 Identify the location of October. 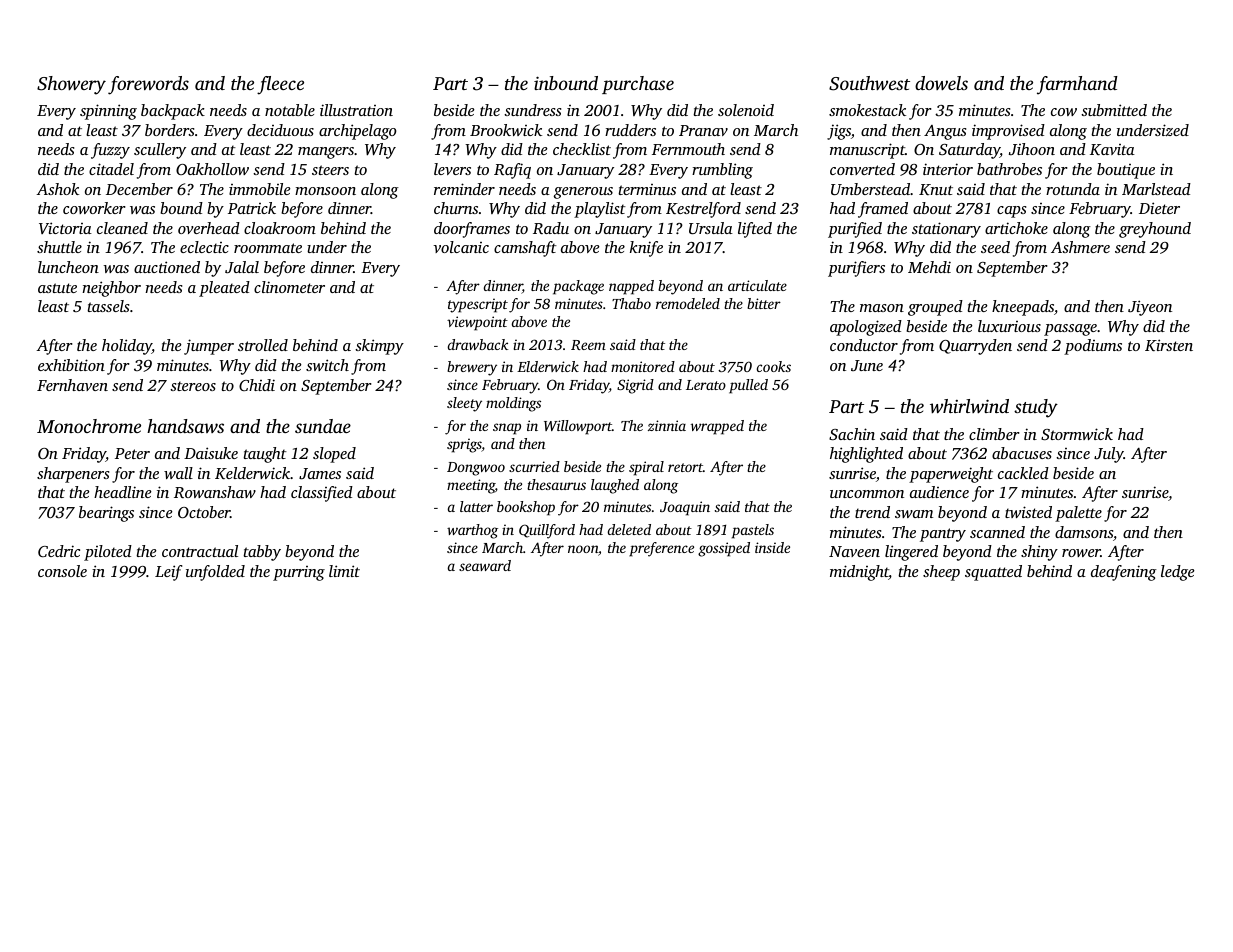
(204, 512).
